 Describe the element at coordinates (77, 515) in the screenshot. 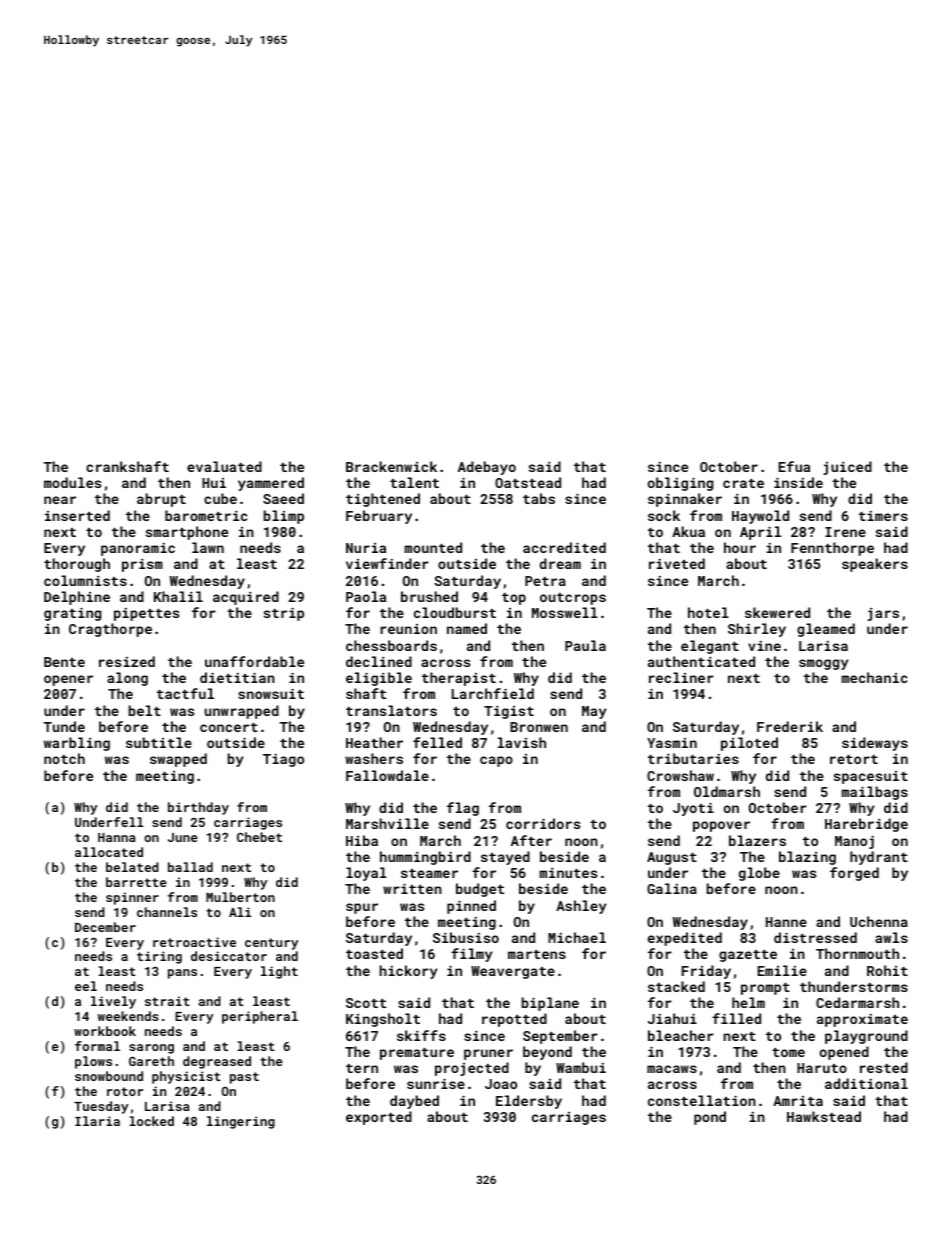

I see `inserted` at that location.
